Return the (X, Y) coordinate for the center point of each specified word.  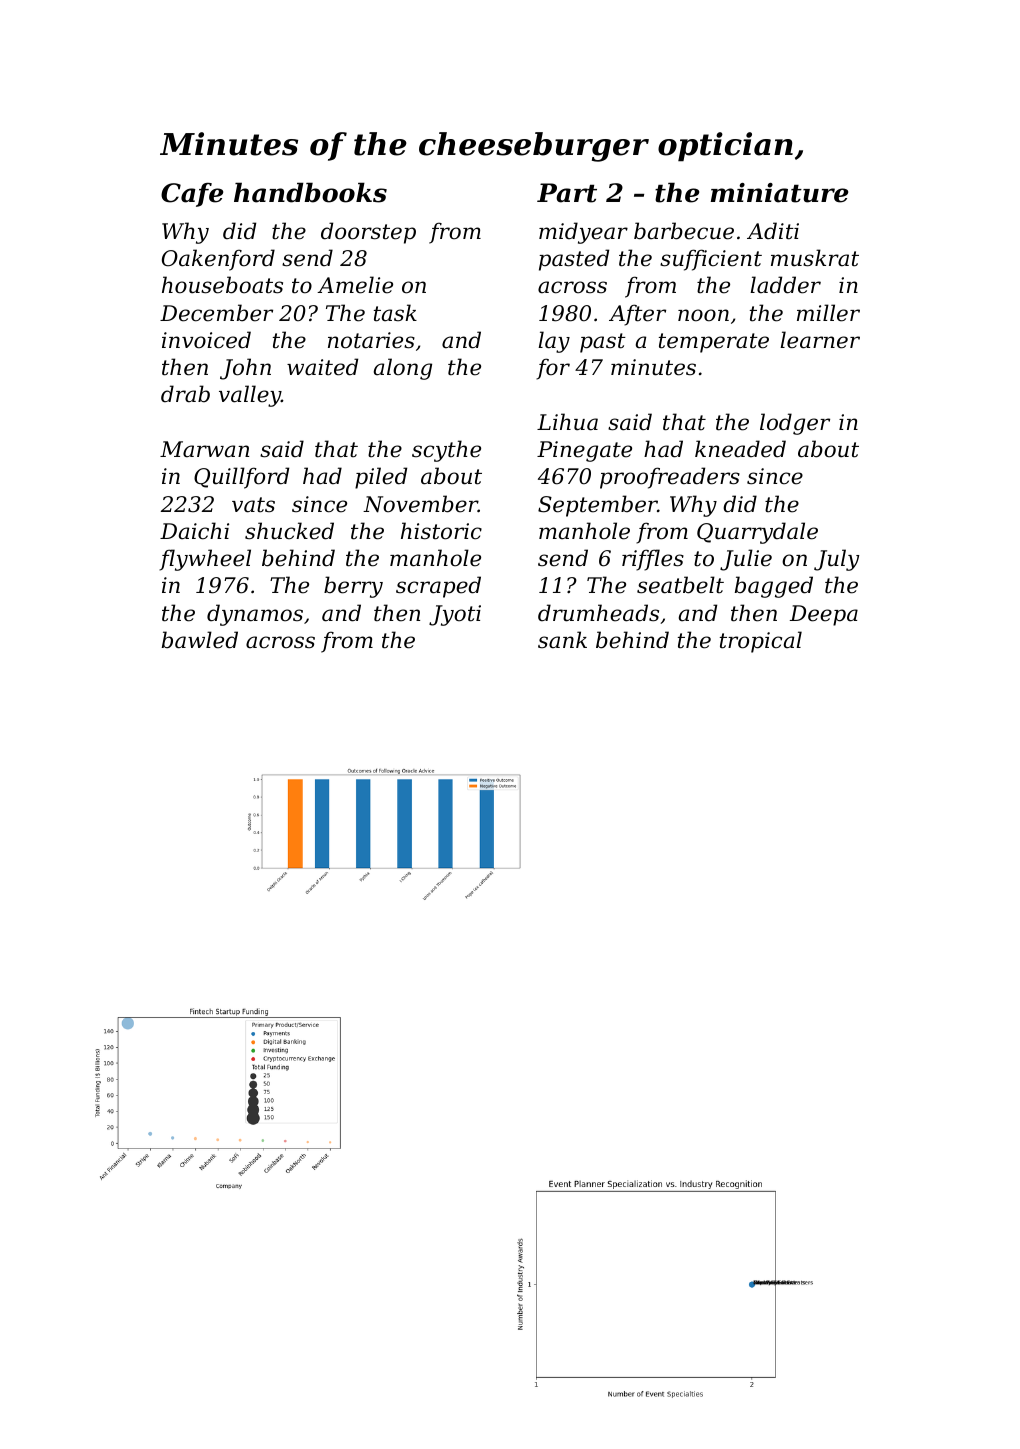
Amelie (355, 285)
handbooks (310, 192)
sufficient (711, 260)
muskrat (815, 258)
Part (567, 193)
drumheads (598, 613)
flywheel (205, 560)
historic (441, 531)
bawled (200, 640)
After (637, 315)
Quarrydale (757, 533)
